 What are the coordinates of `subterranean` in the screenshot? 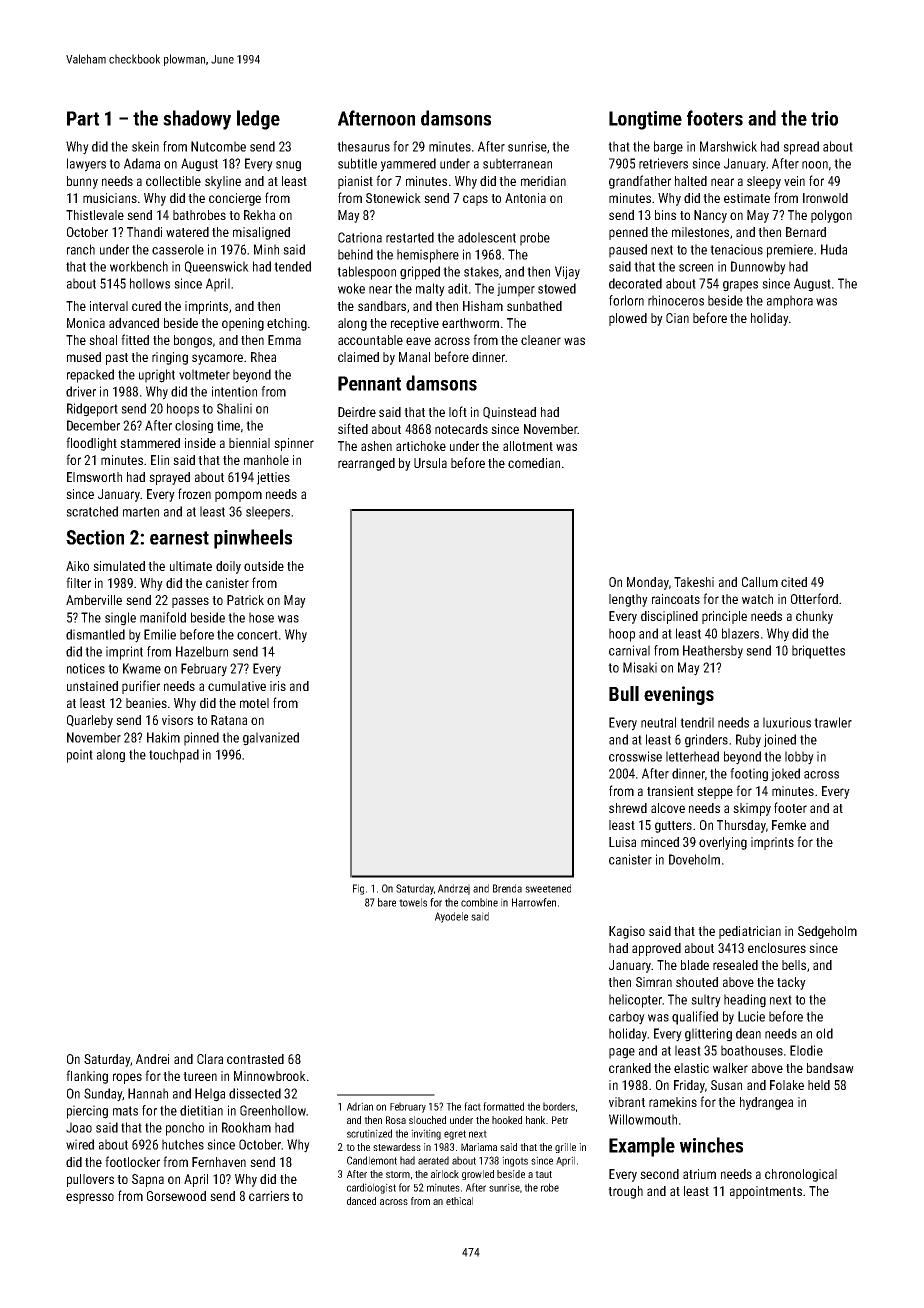 It's located at (517, 163).
